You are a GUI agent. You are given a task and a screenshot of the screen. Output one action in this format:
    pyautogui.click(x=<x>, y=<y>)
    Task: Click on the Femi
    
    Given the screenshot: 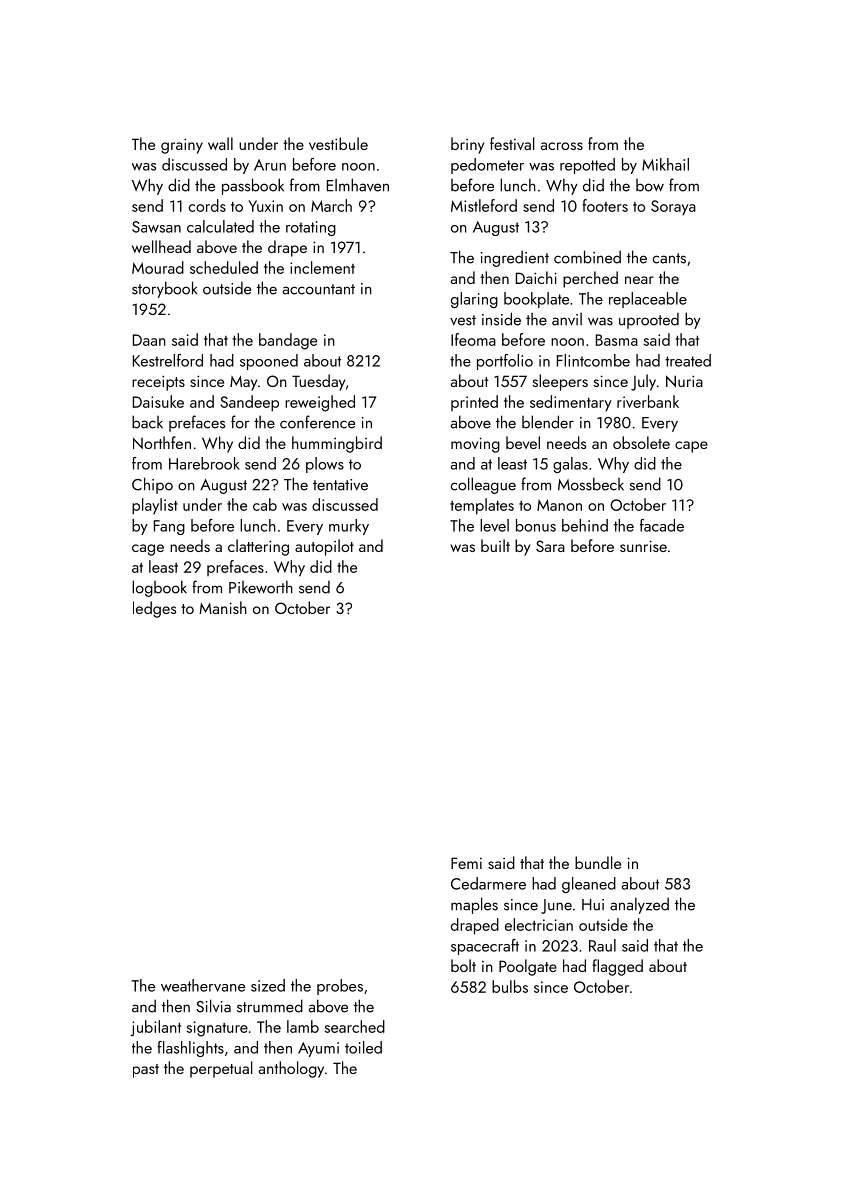 What is the action you would take?
    pyautogui.click(x=466, y=863)
